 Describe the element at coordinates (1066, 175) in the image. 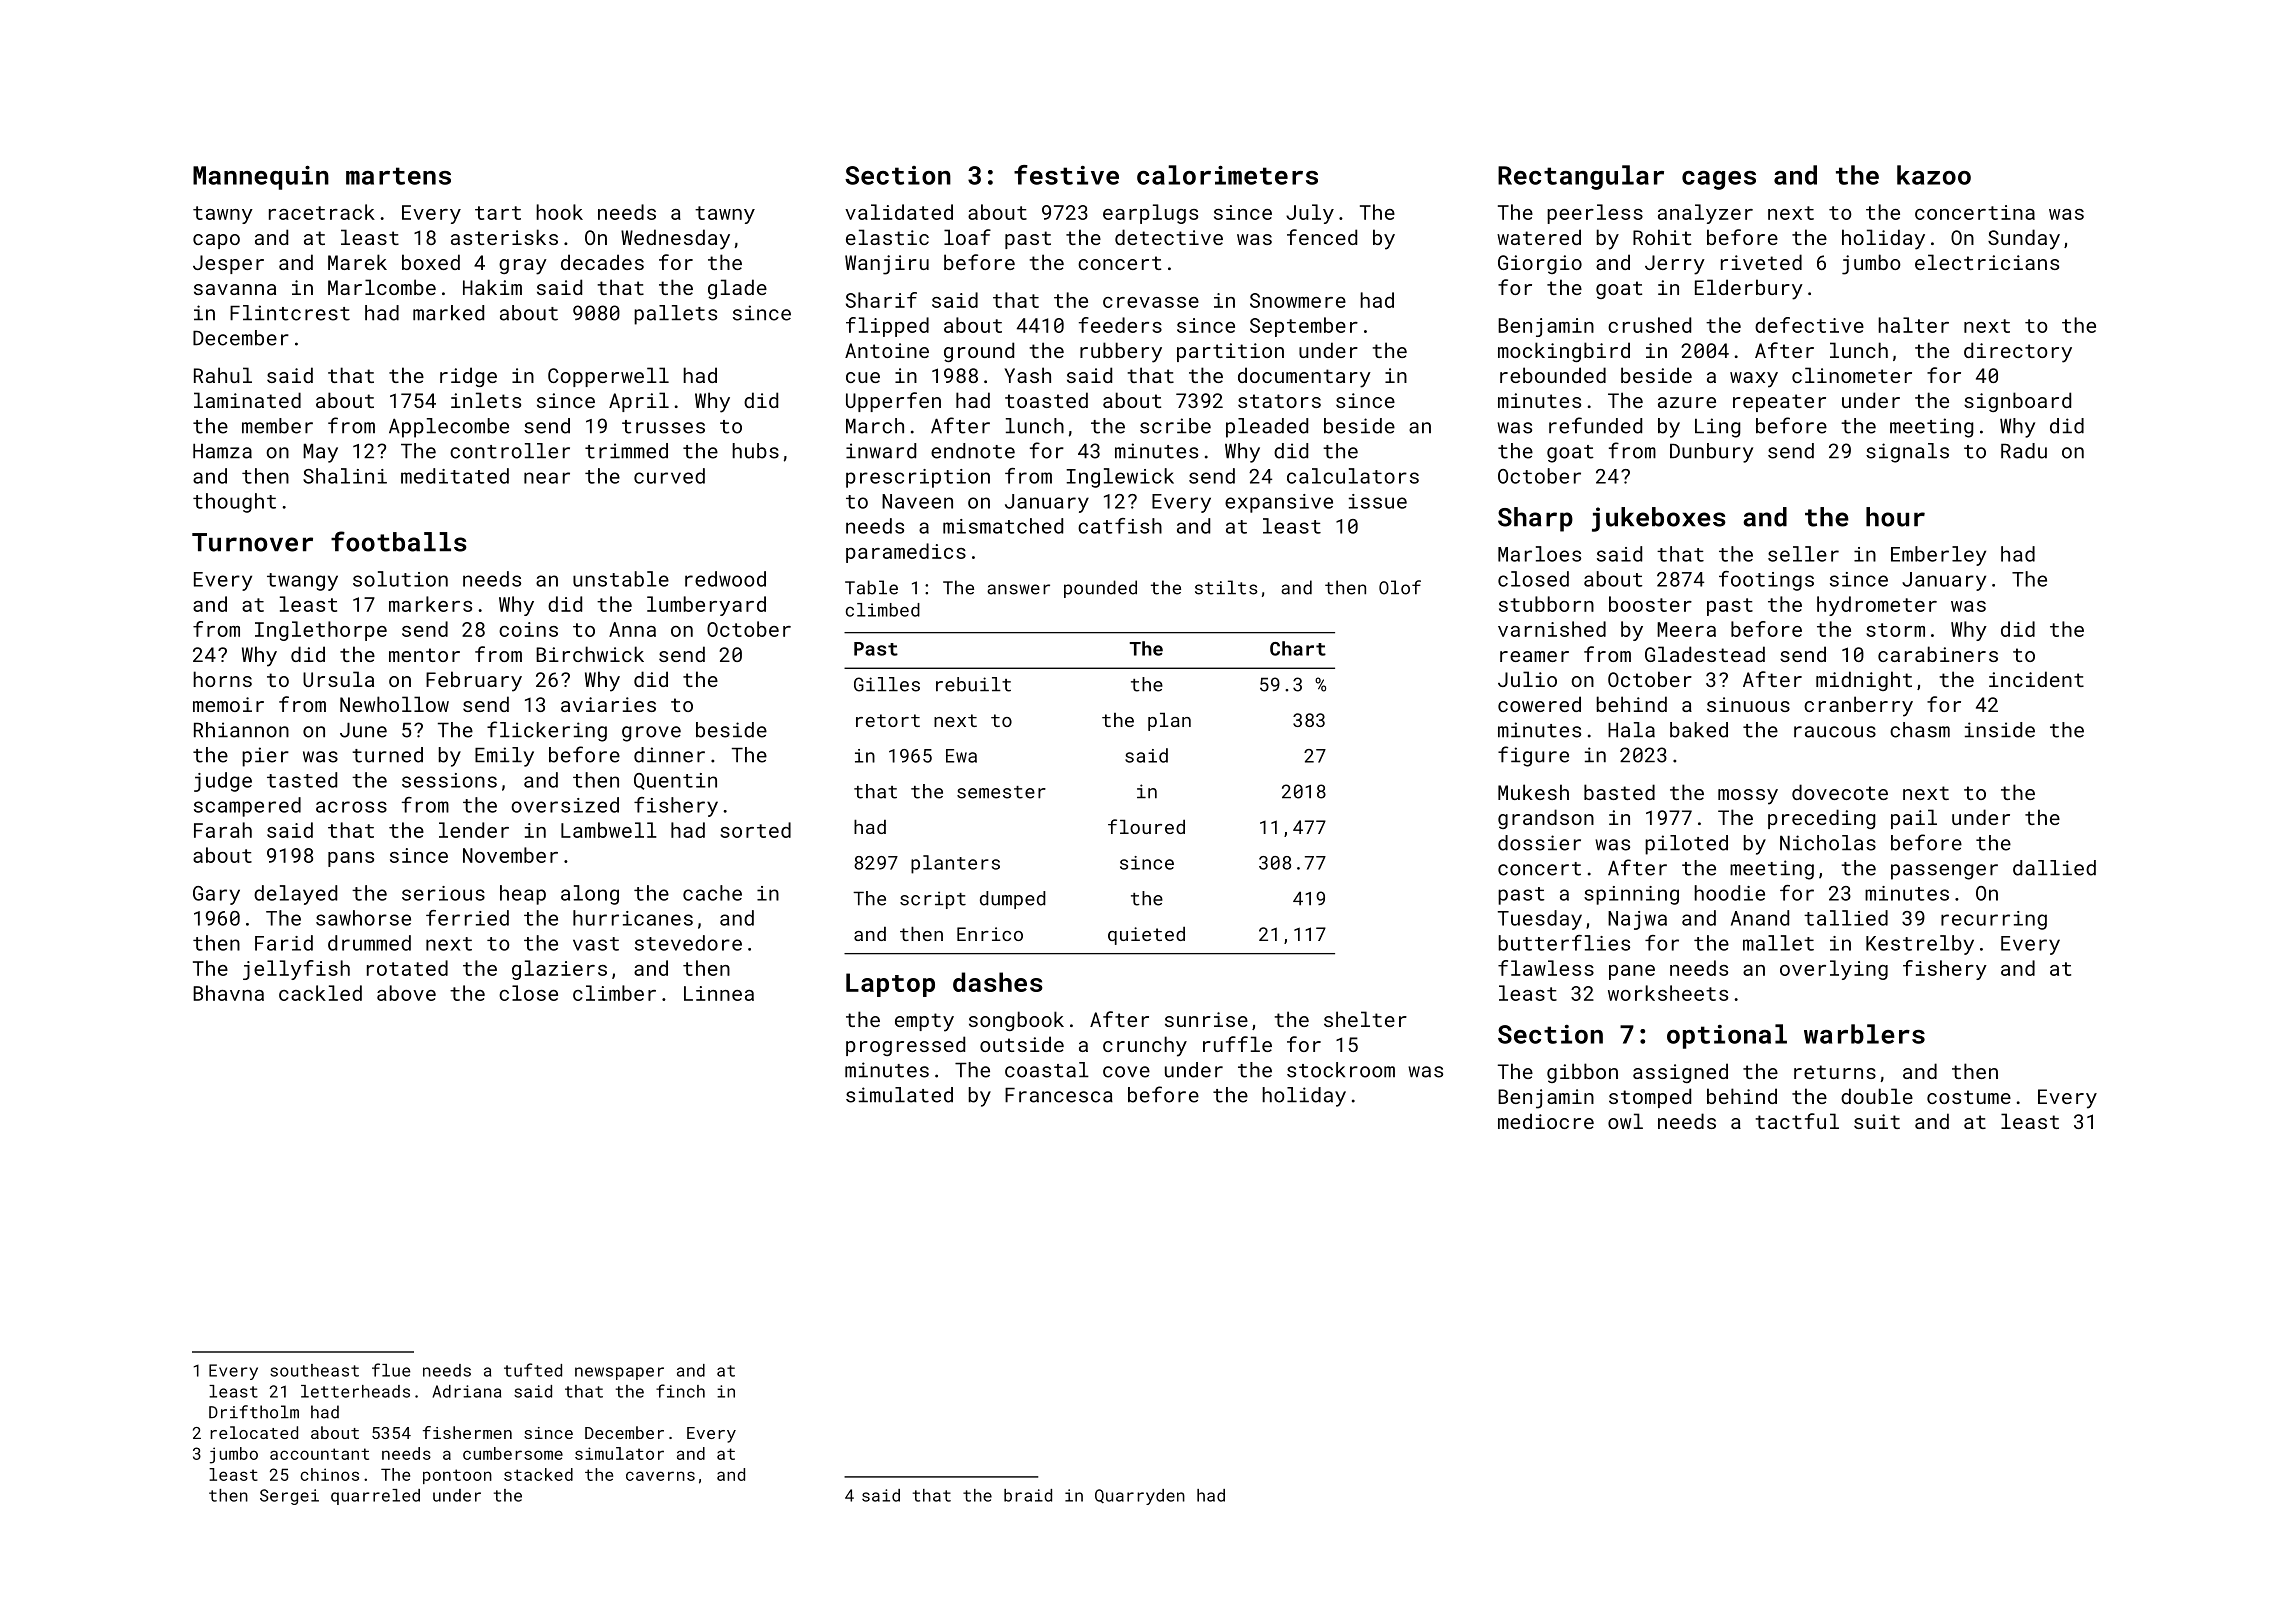

I see `festive` at that location.
